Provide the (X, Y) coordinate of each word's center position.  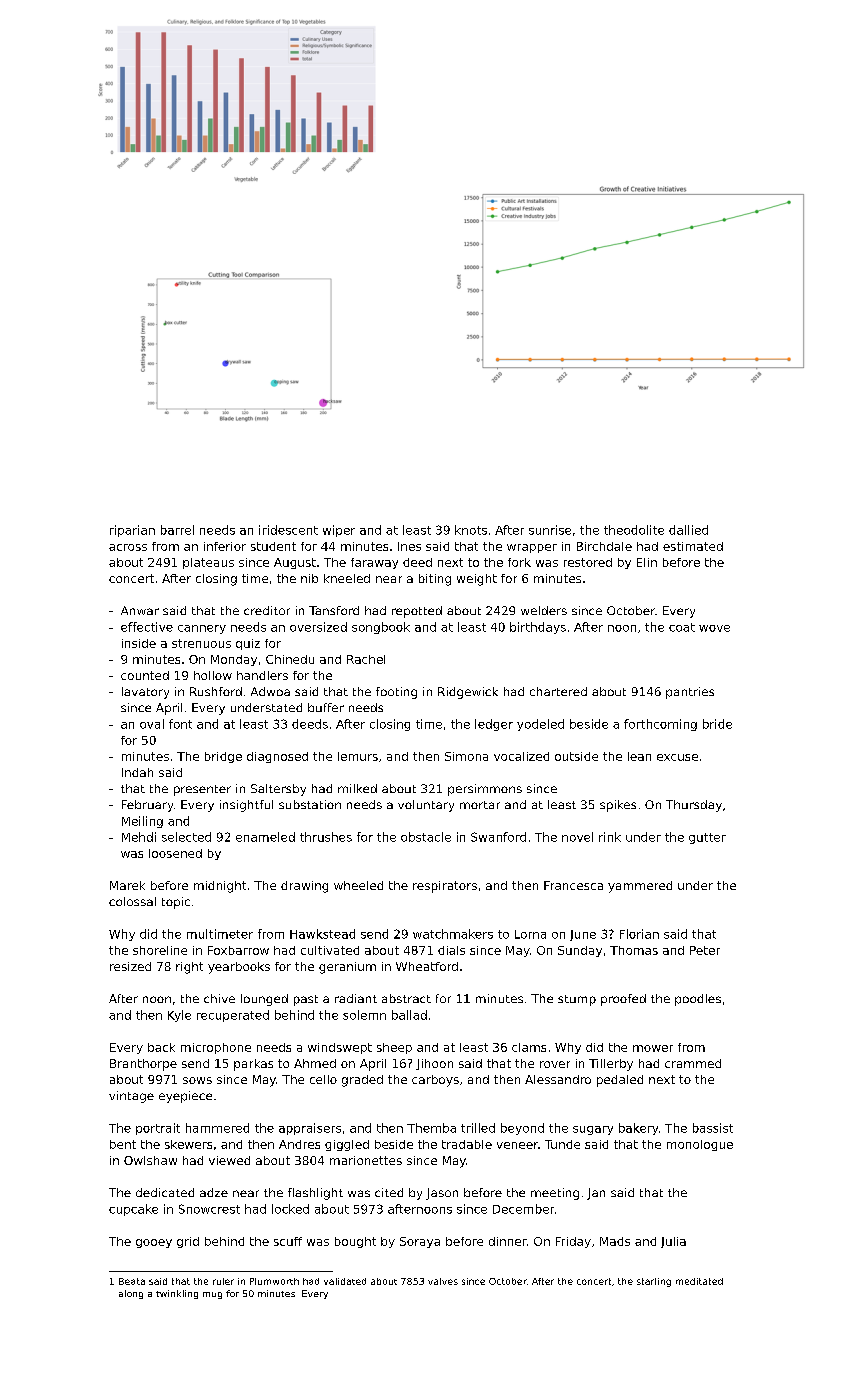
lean (639, 756)
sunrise (550, 530)
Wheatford (427, 966)
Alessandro (558, 1079)
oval (152, 724)
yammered (640, 887)
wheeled (358, 885)
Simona (466, 756)
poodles (698, 1000)
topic (176, 903)
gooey (154, 1243)
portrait (158, 1129)
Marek (127, 885)
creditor (267, 610)
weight (477, 580)
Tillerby (611, 1065)
